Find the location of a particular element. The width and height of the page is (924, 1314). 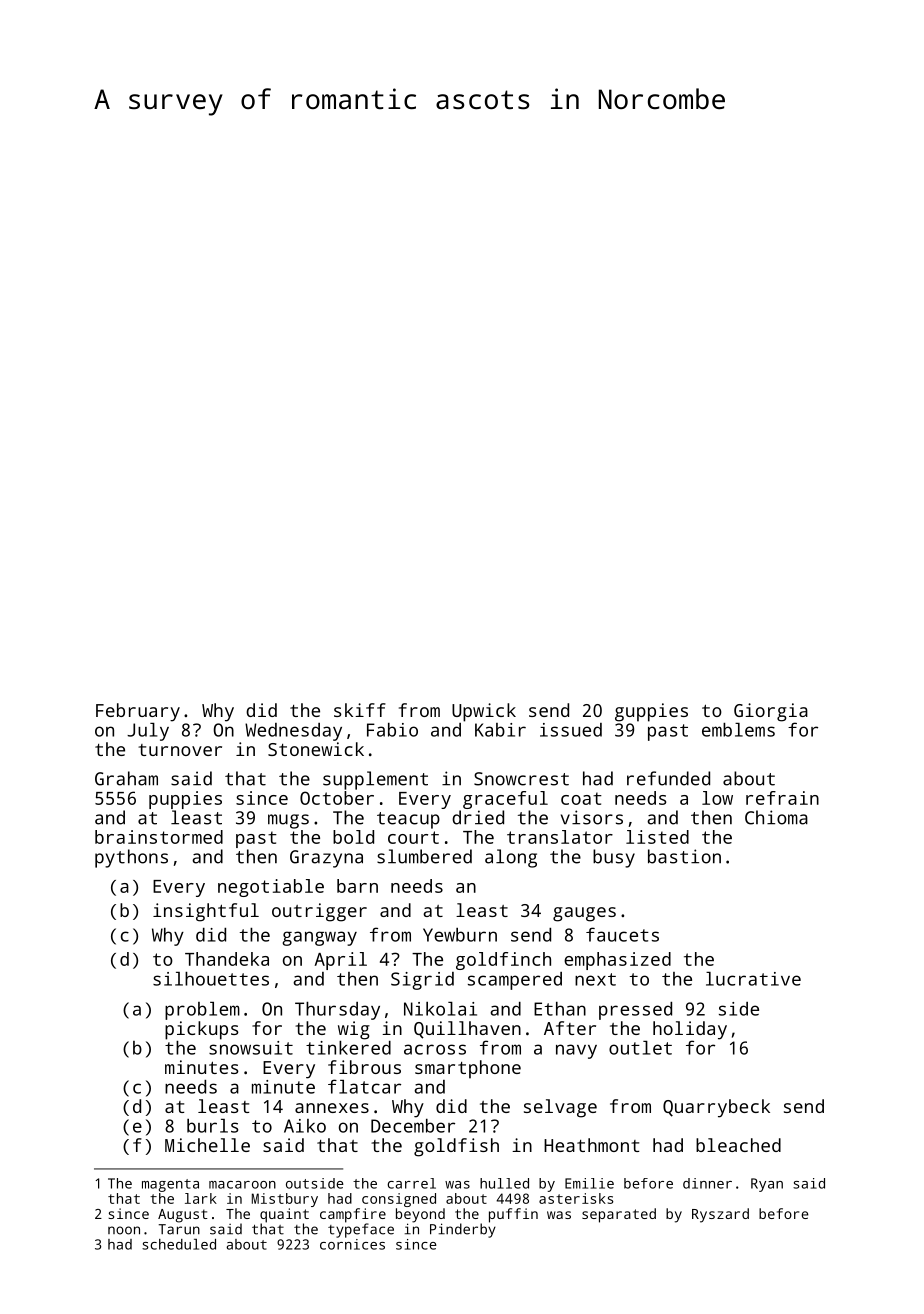

along is located at coordinates (511, 858).
